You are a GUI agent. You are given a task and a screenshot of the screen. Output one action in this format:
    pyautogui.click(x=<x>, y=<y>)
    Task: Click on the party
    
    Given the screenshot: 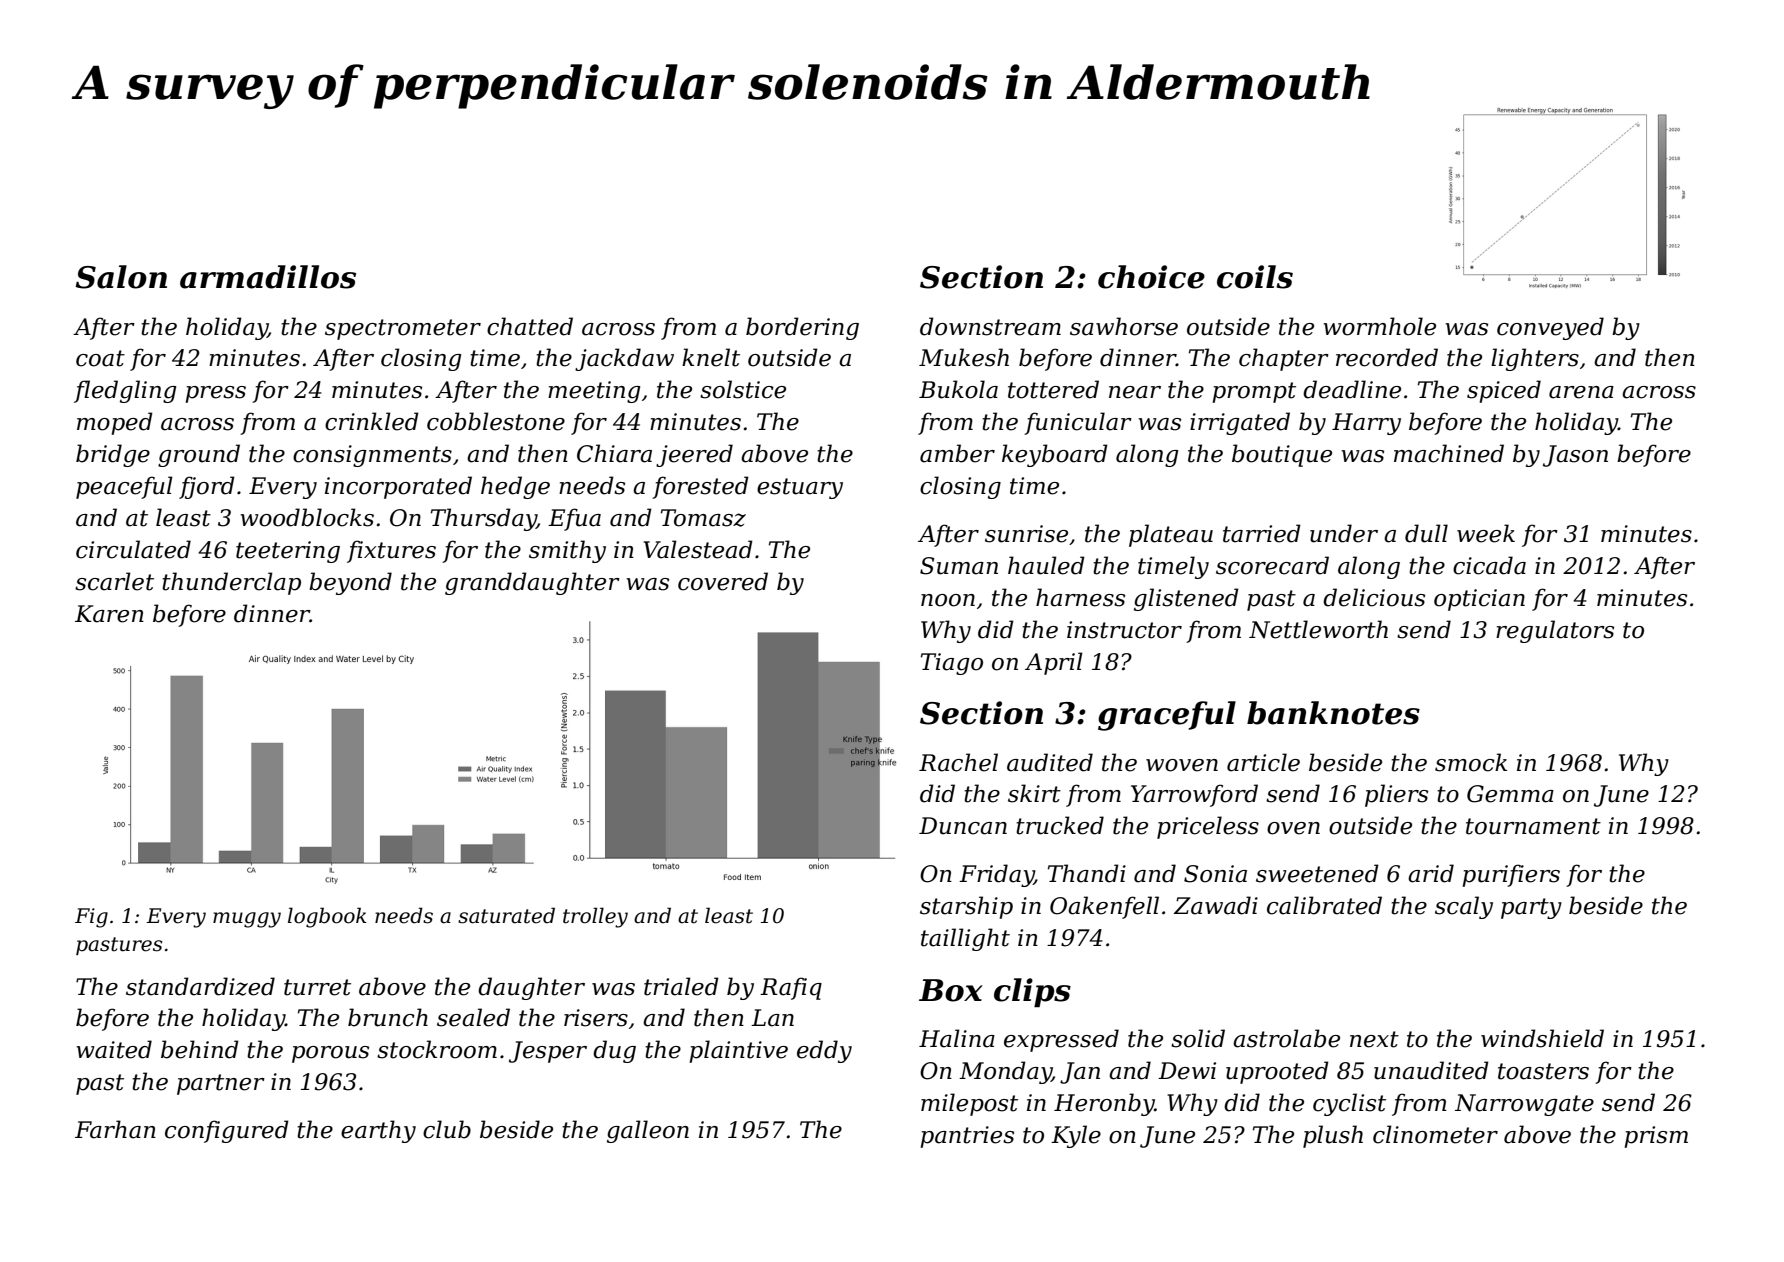 What is the action you would take?
    pyautogui.click(x=1531, y=908)
